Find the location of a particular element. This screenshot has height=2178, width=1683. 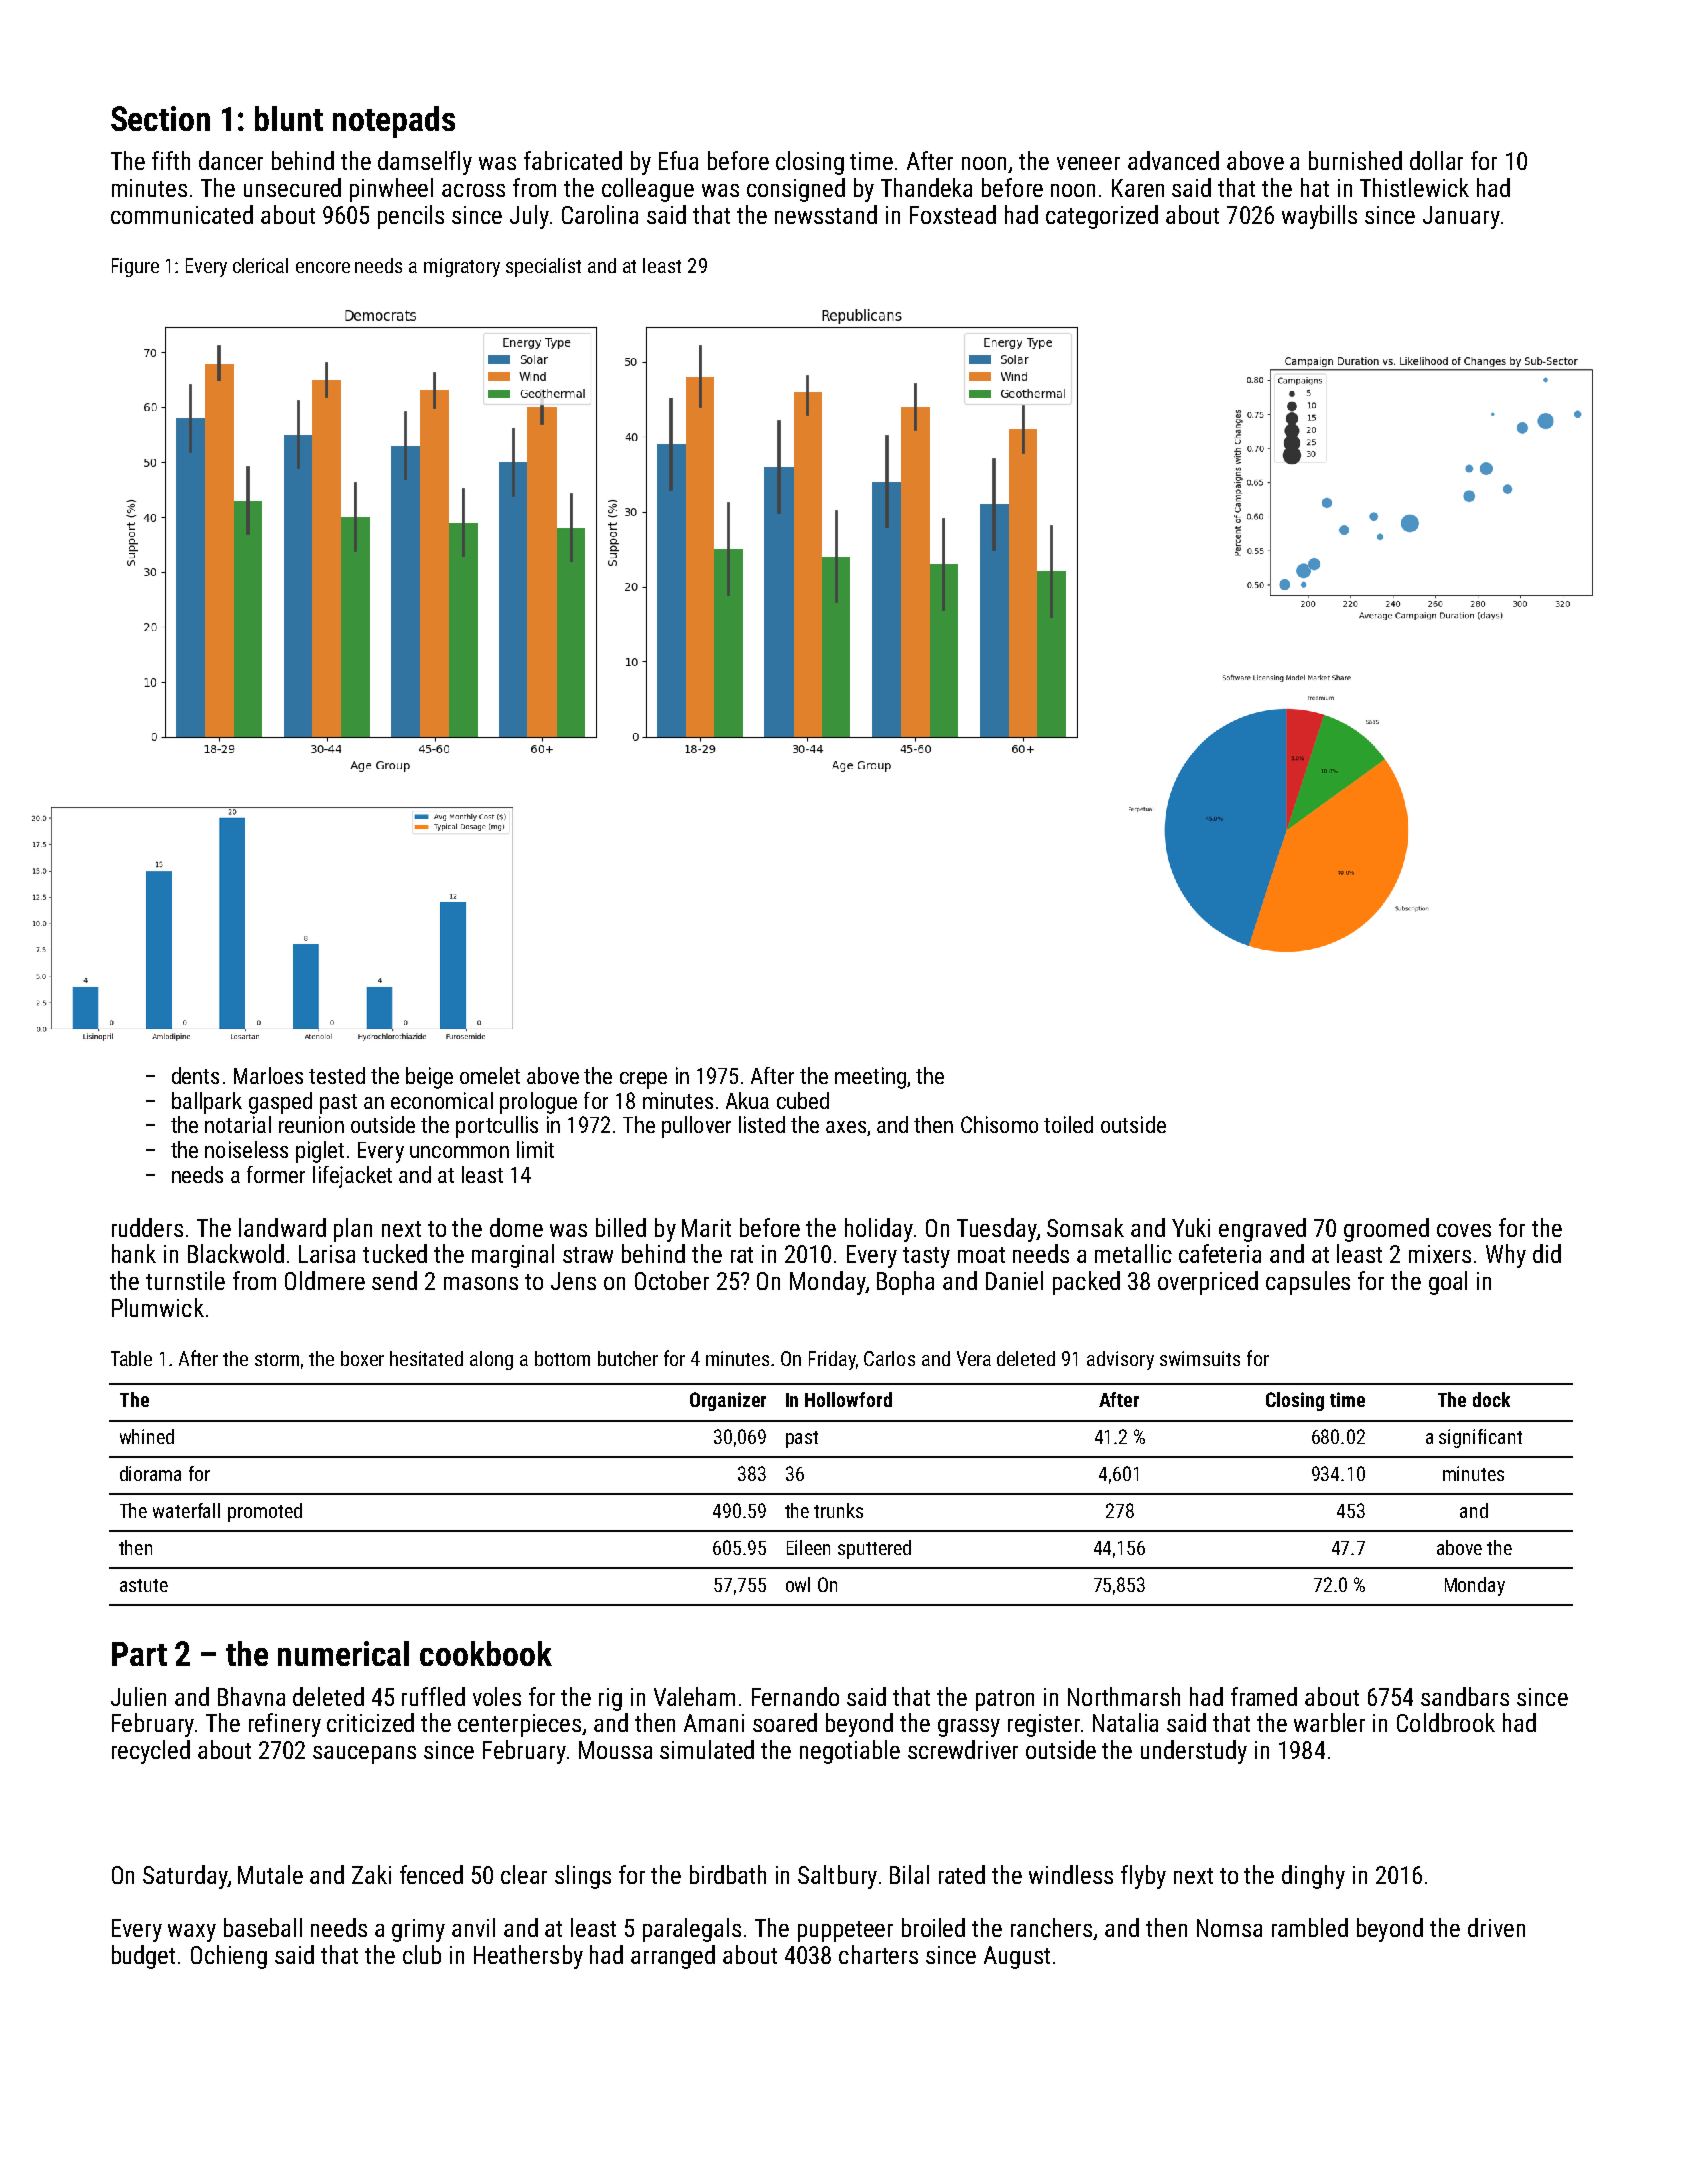

specialist is located at coordinates (543, 267).
